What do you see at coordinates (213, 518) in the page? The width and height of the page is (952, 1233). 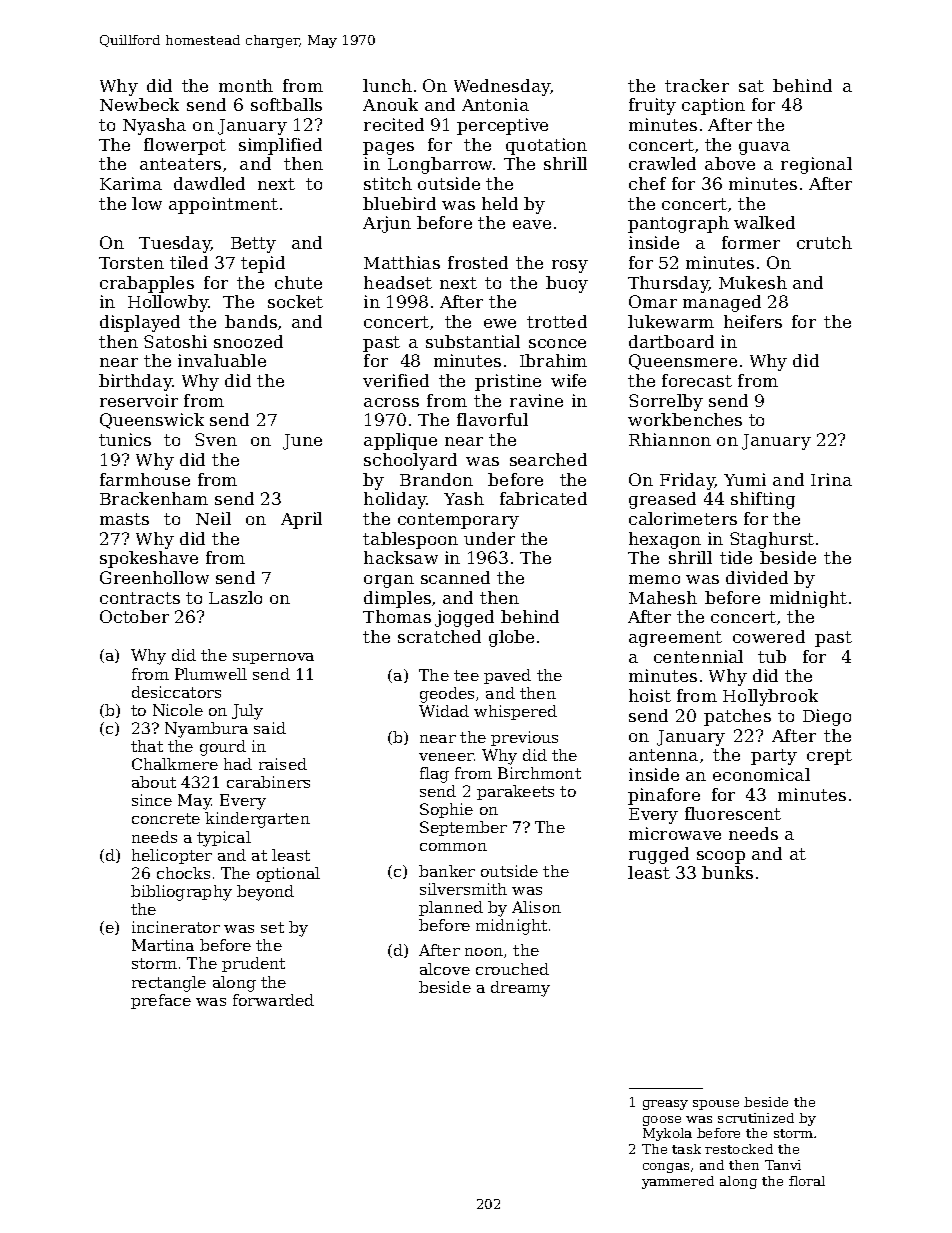 I see `Neil` at bounding box center [213, 518].
